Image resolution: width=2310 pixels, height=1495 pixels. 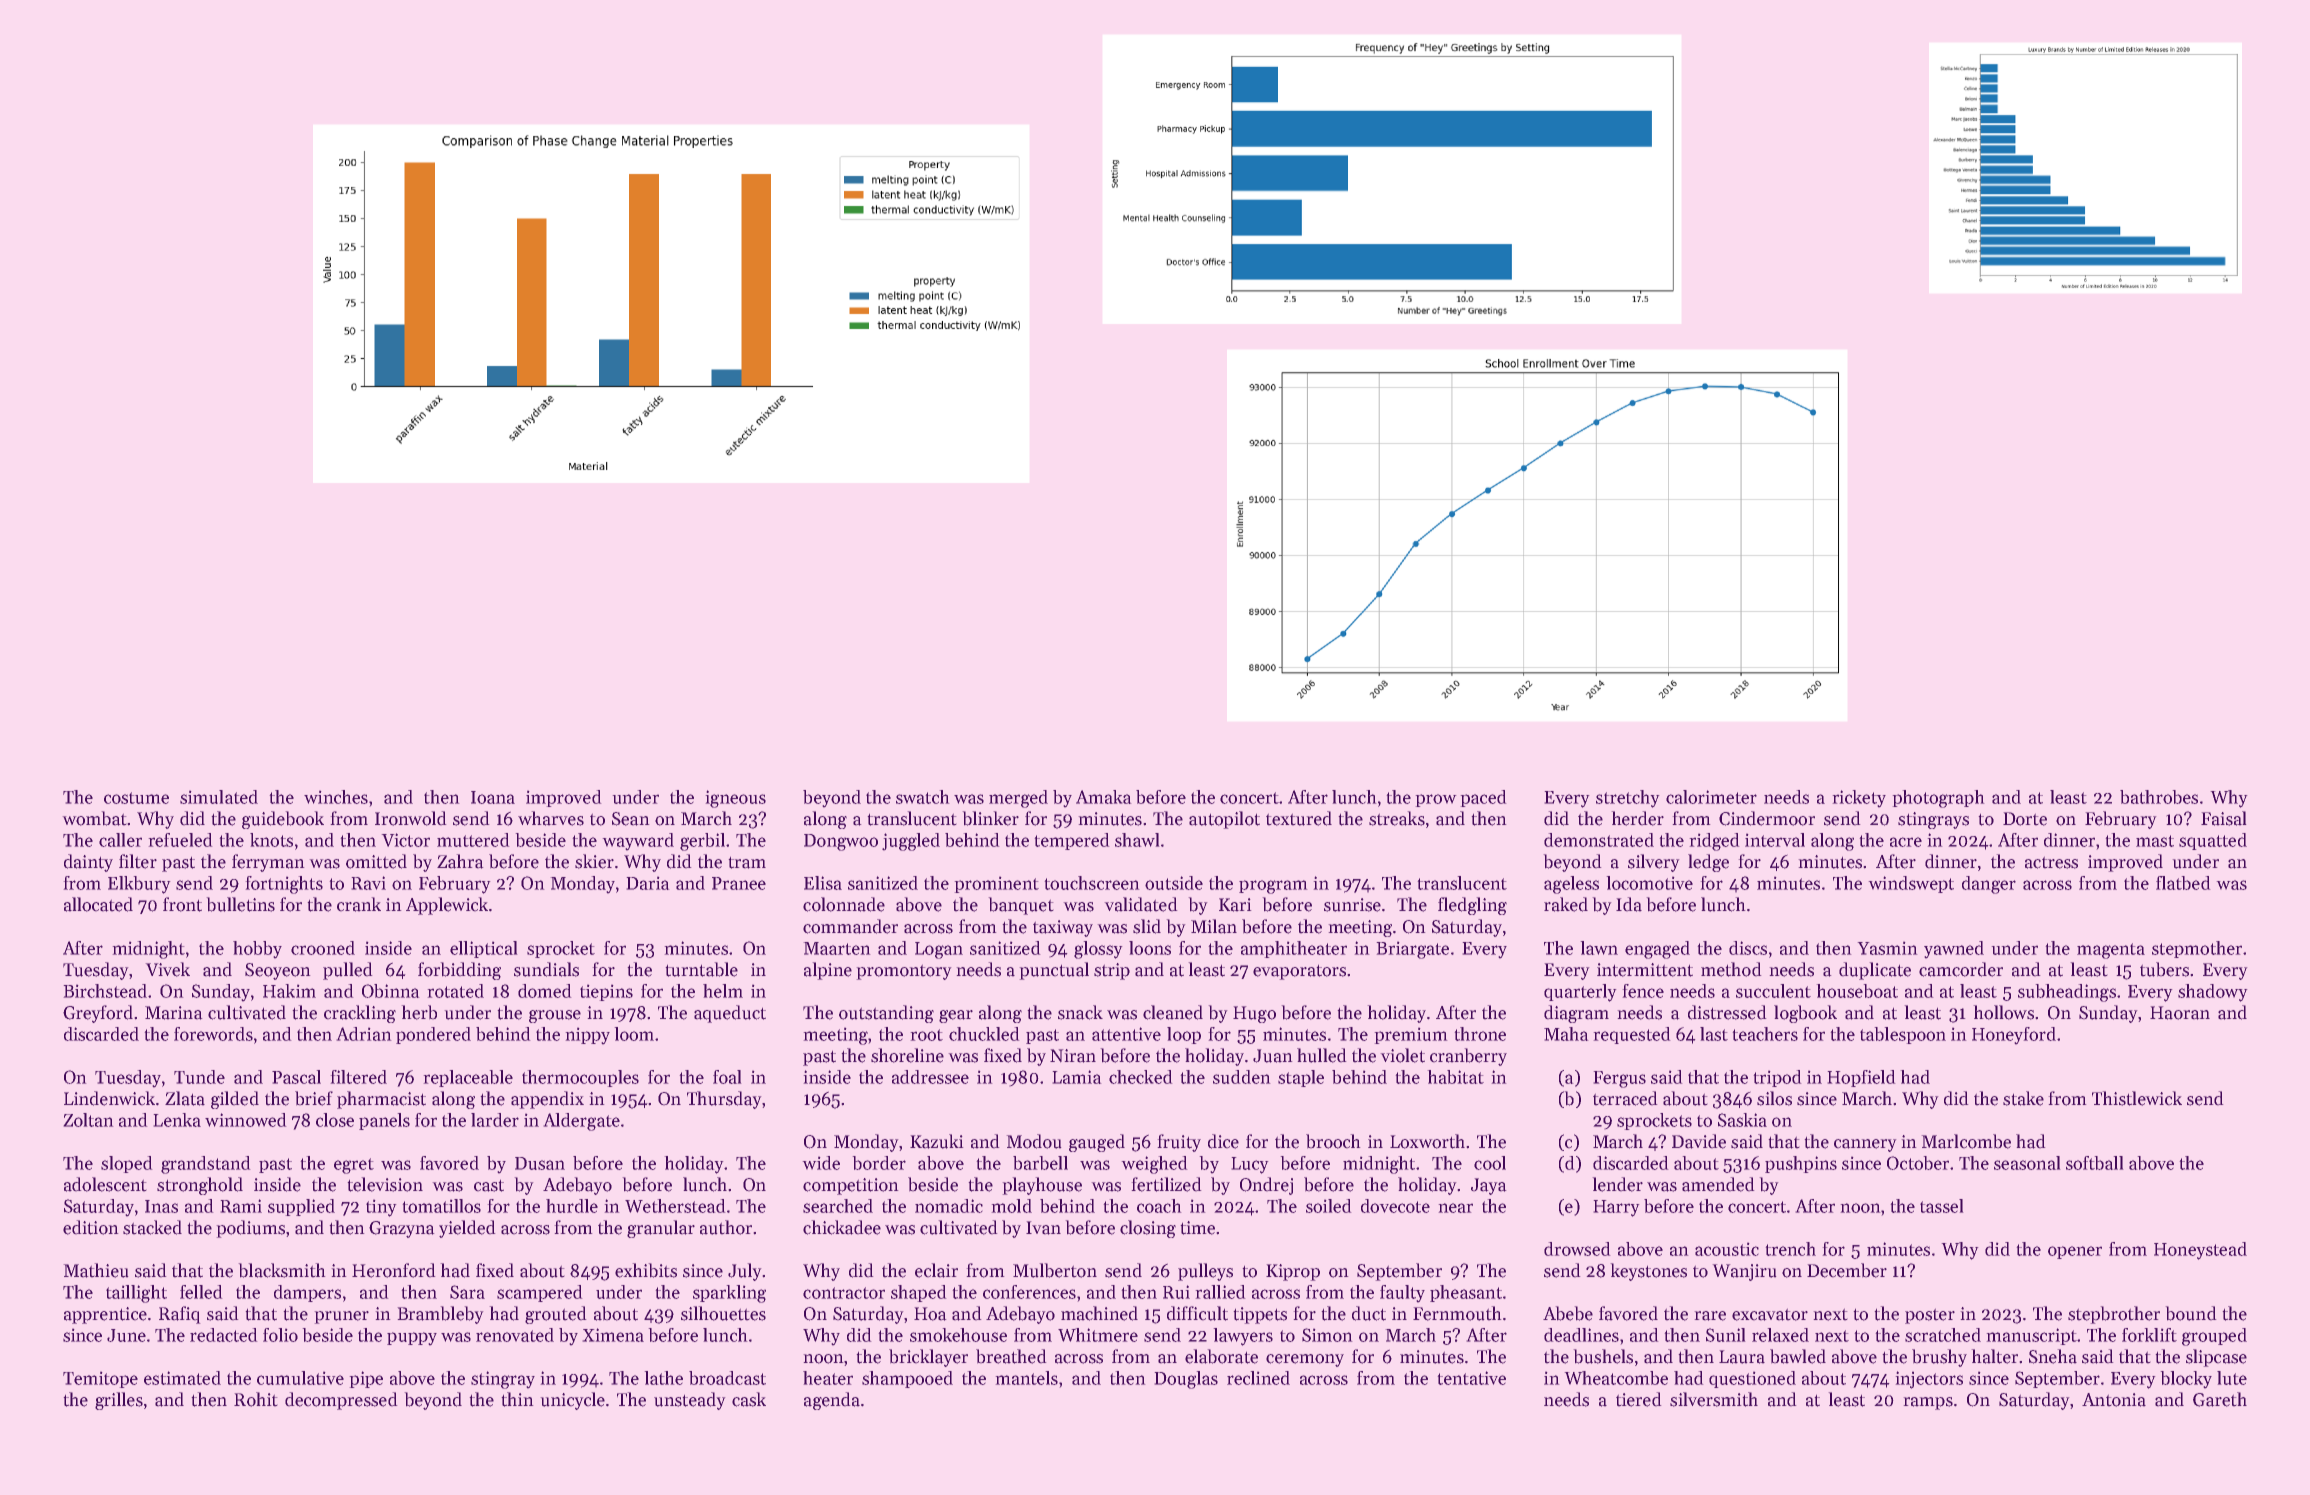 I want to click on grilles, so click(x=119, y=1401).
